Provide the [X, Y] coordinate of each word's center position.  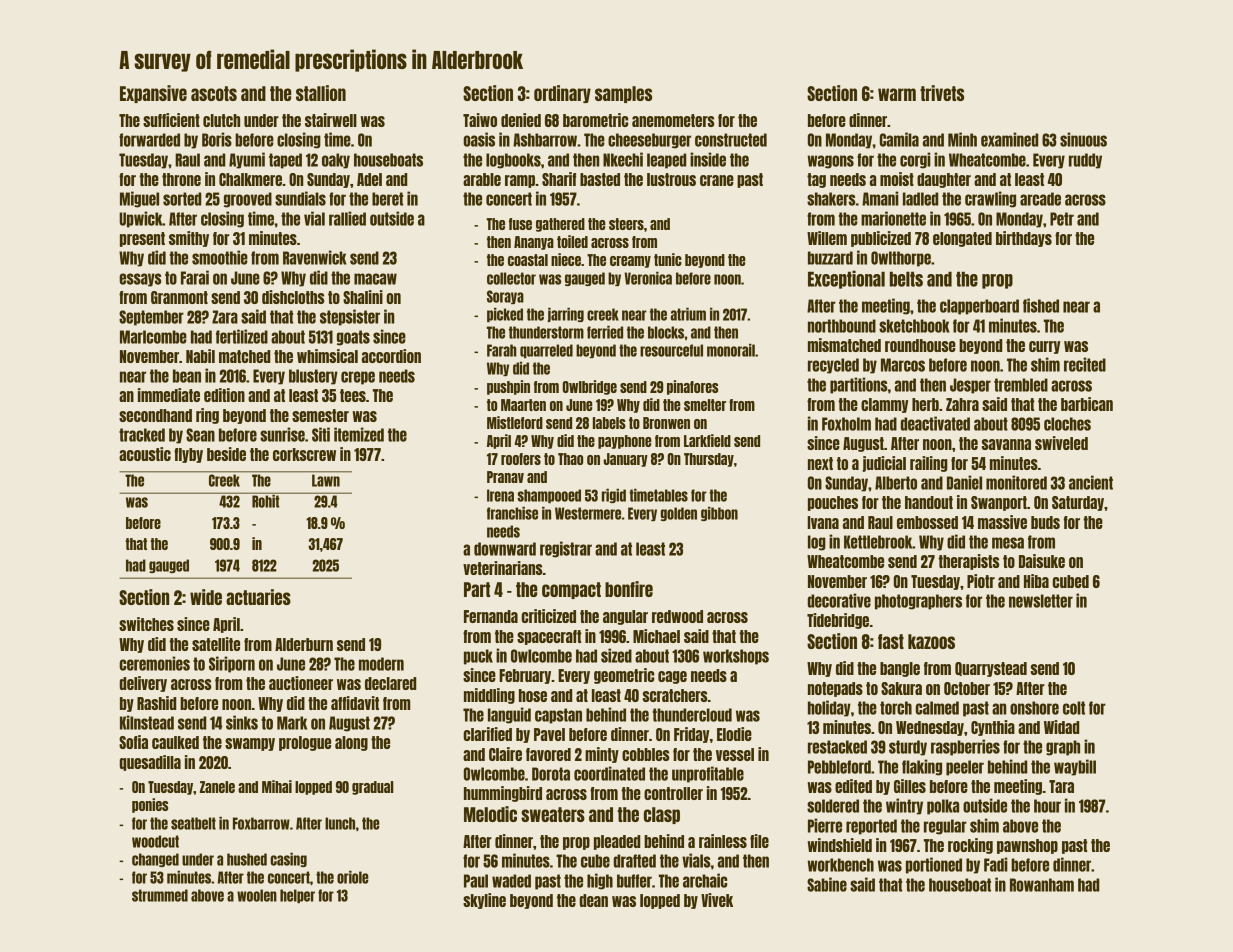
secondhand [155, 415]
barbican [1087, 404]
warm [897, 94]
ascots [214, 93]
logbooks [513, 161]
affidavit [355, 703]
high [600, 881]
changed [155, 860]
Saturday [1078, 503]
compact [571, 590]
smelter [705, 405]
